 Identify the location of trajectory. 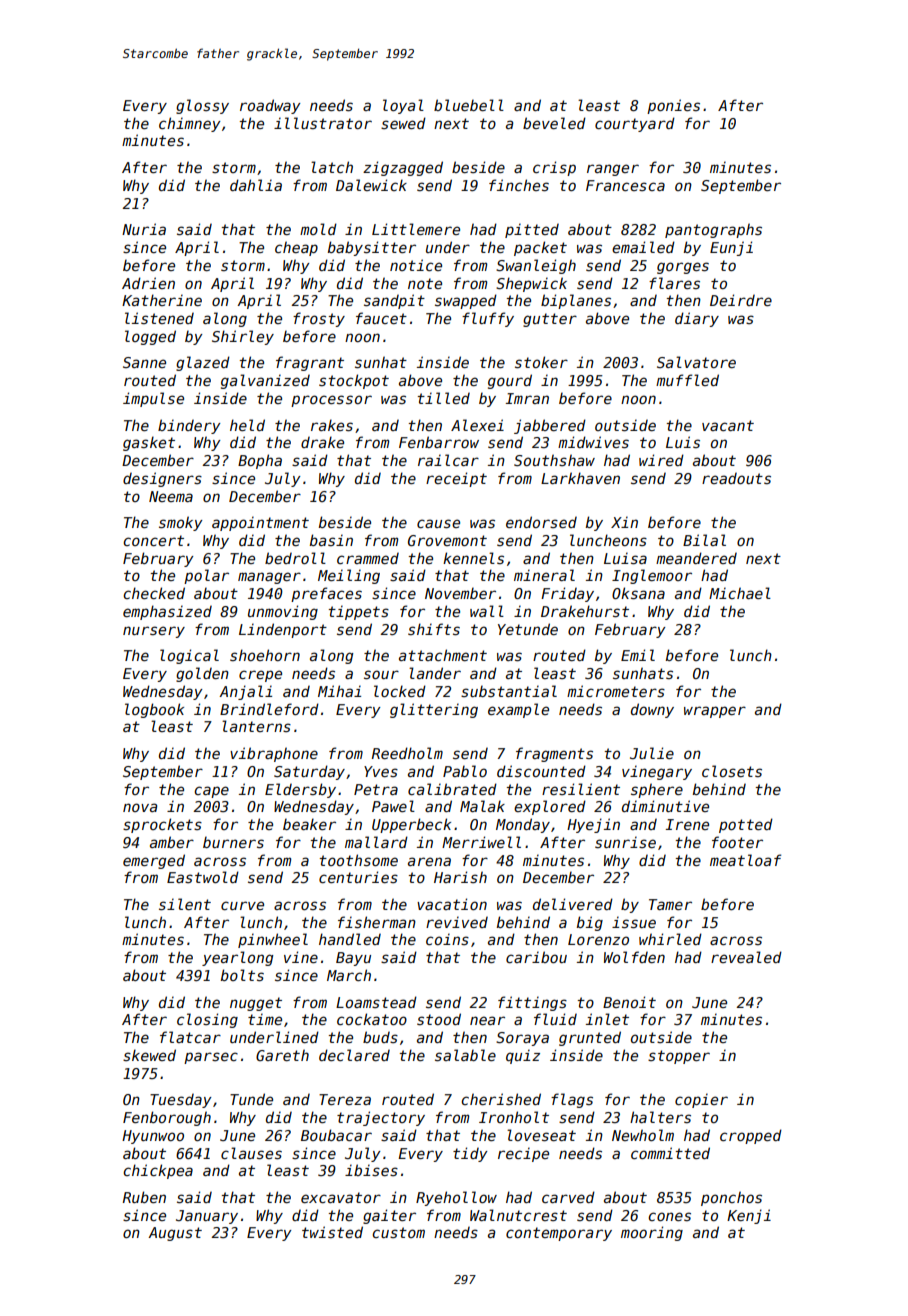
(381, 1118).
